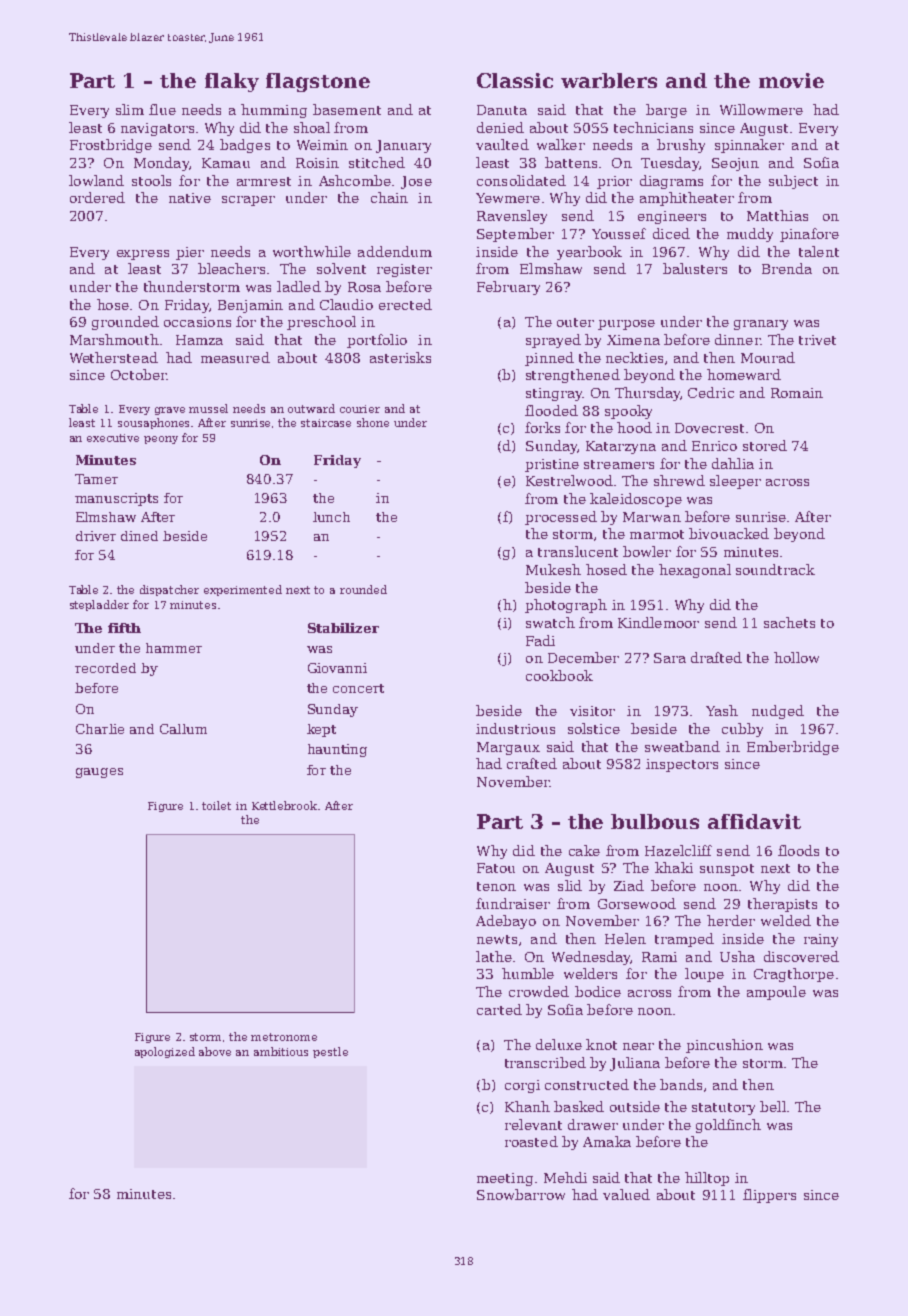 The height and width of the screenshot is (1316, 908). I want to click on express, so click(143, 255).
